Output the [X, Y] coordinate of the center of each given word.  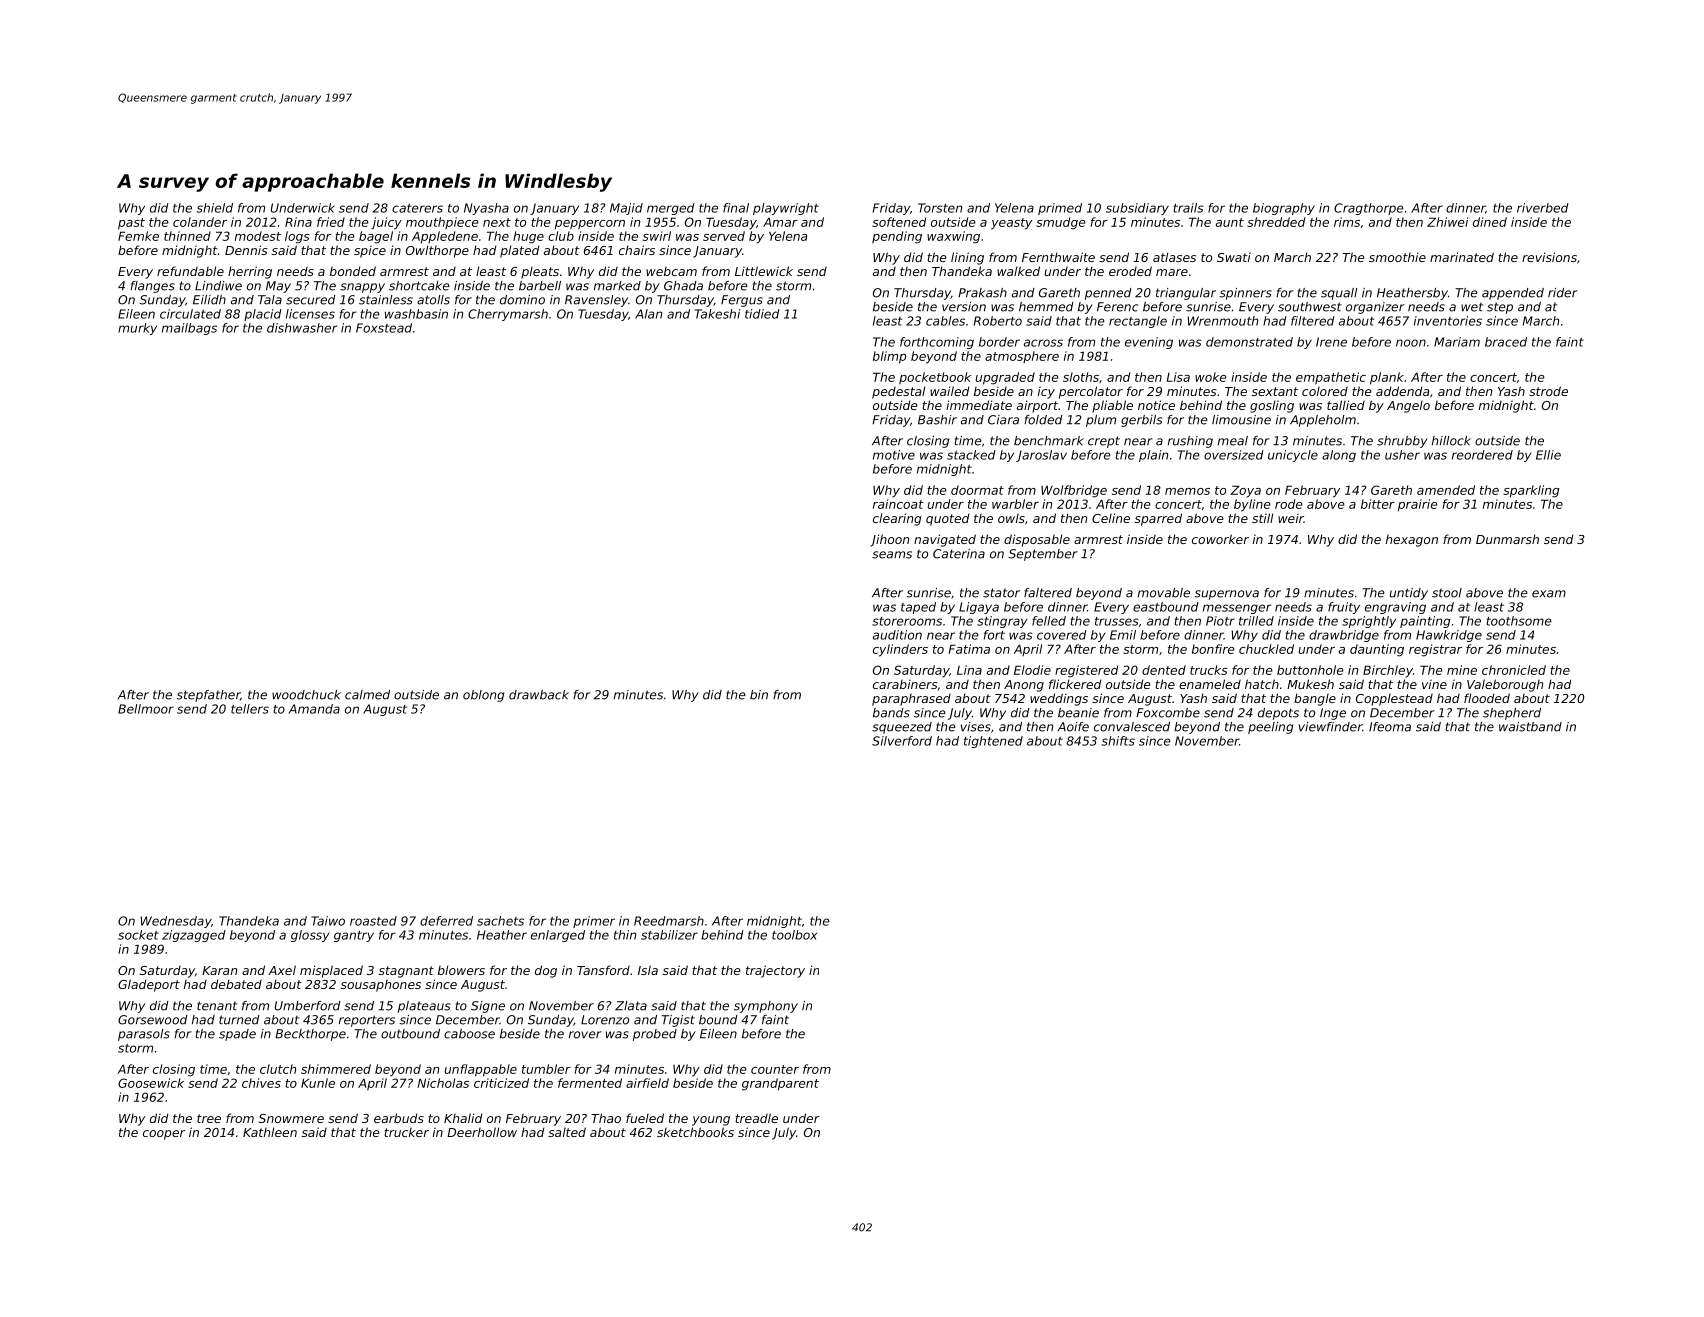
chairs [637, 250]
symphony [766, 1007]
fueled [645, 1118]
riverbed [1543, 208]
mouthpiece [442, 223]
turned [239, 1020]
